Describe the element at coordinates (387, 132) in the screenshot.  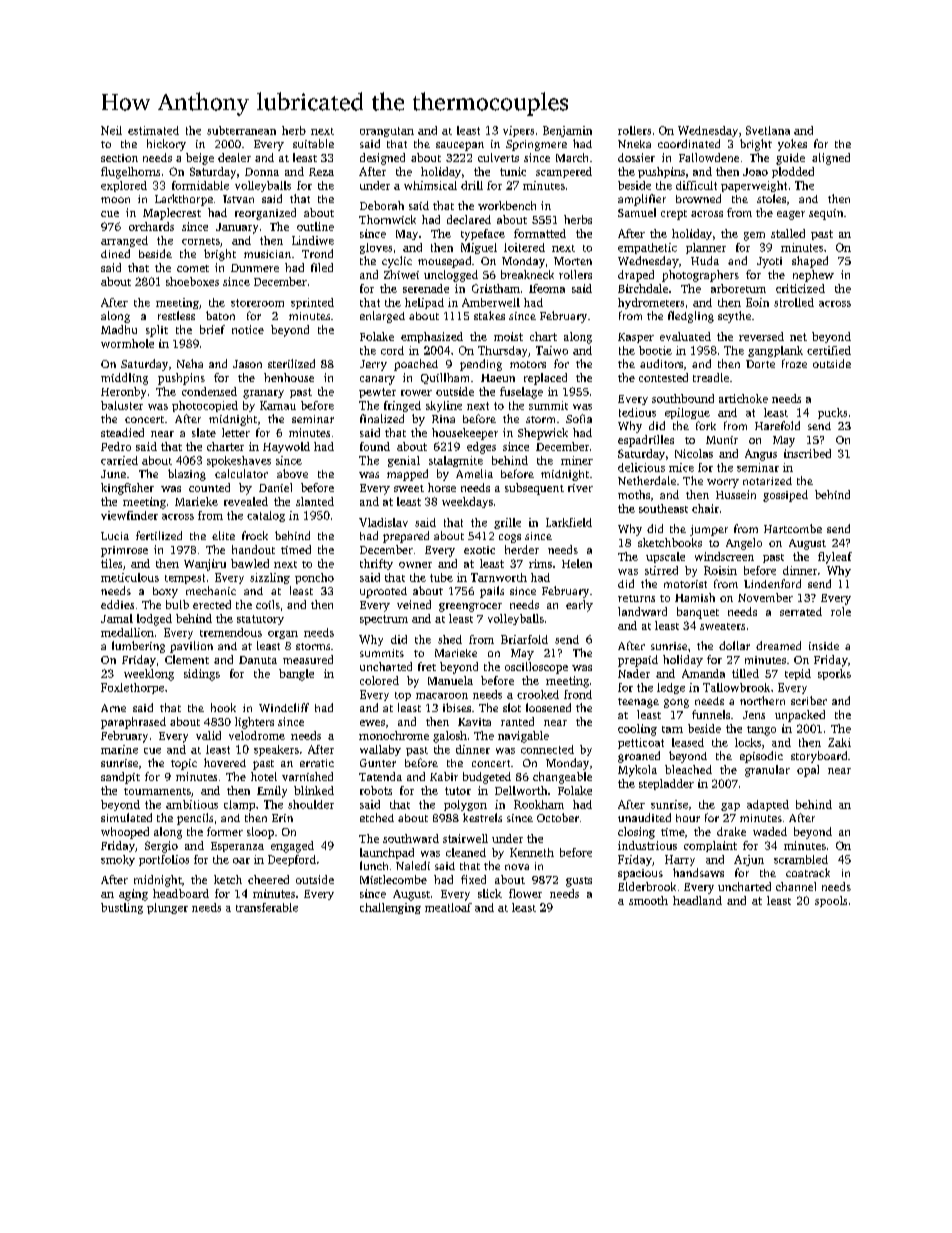
I see `orangutan` at that location.
